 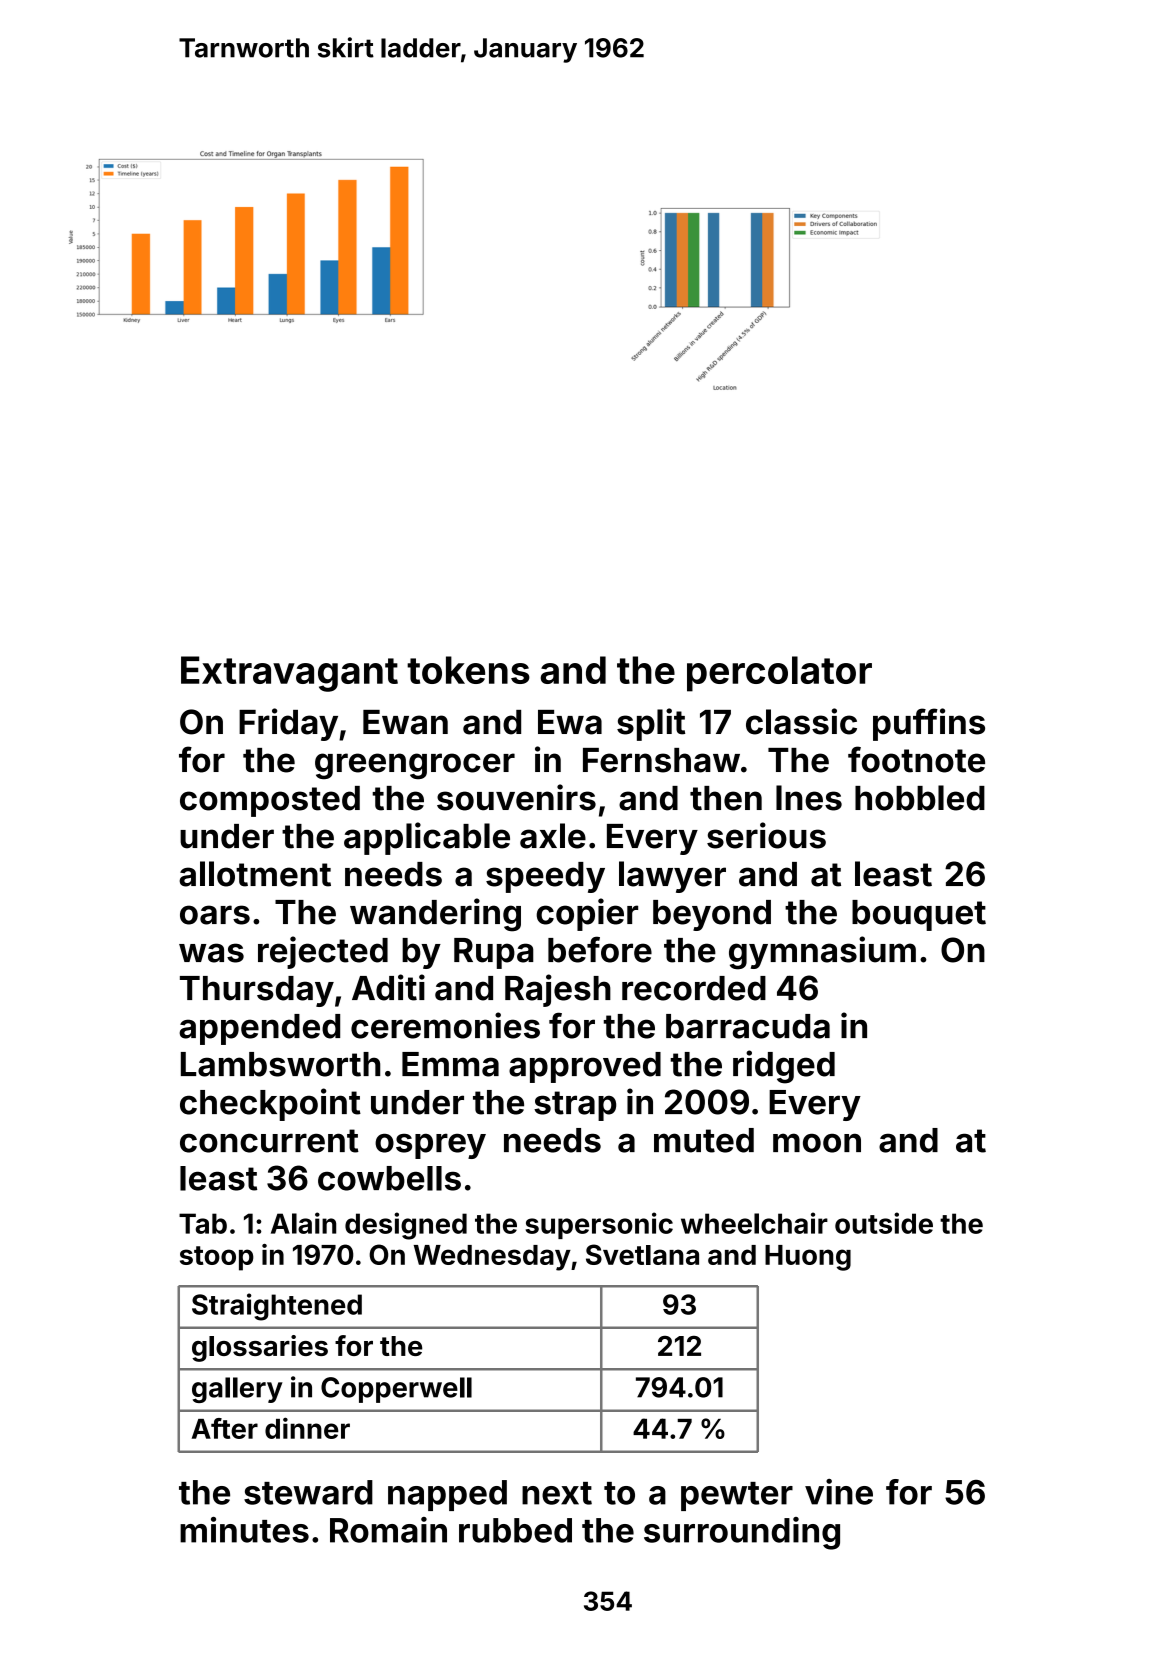 What do you see at coordinates (244, 1530) in the image?
I see `minutes` at bounding box center [244, 1530].
